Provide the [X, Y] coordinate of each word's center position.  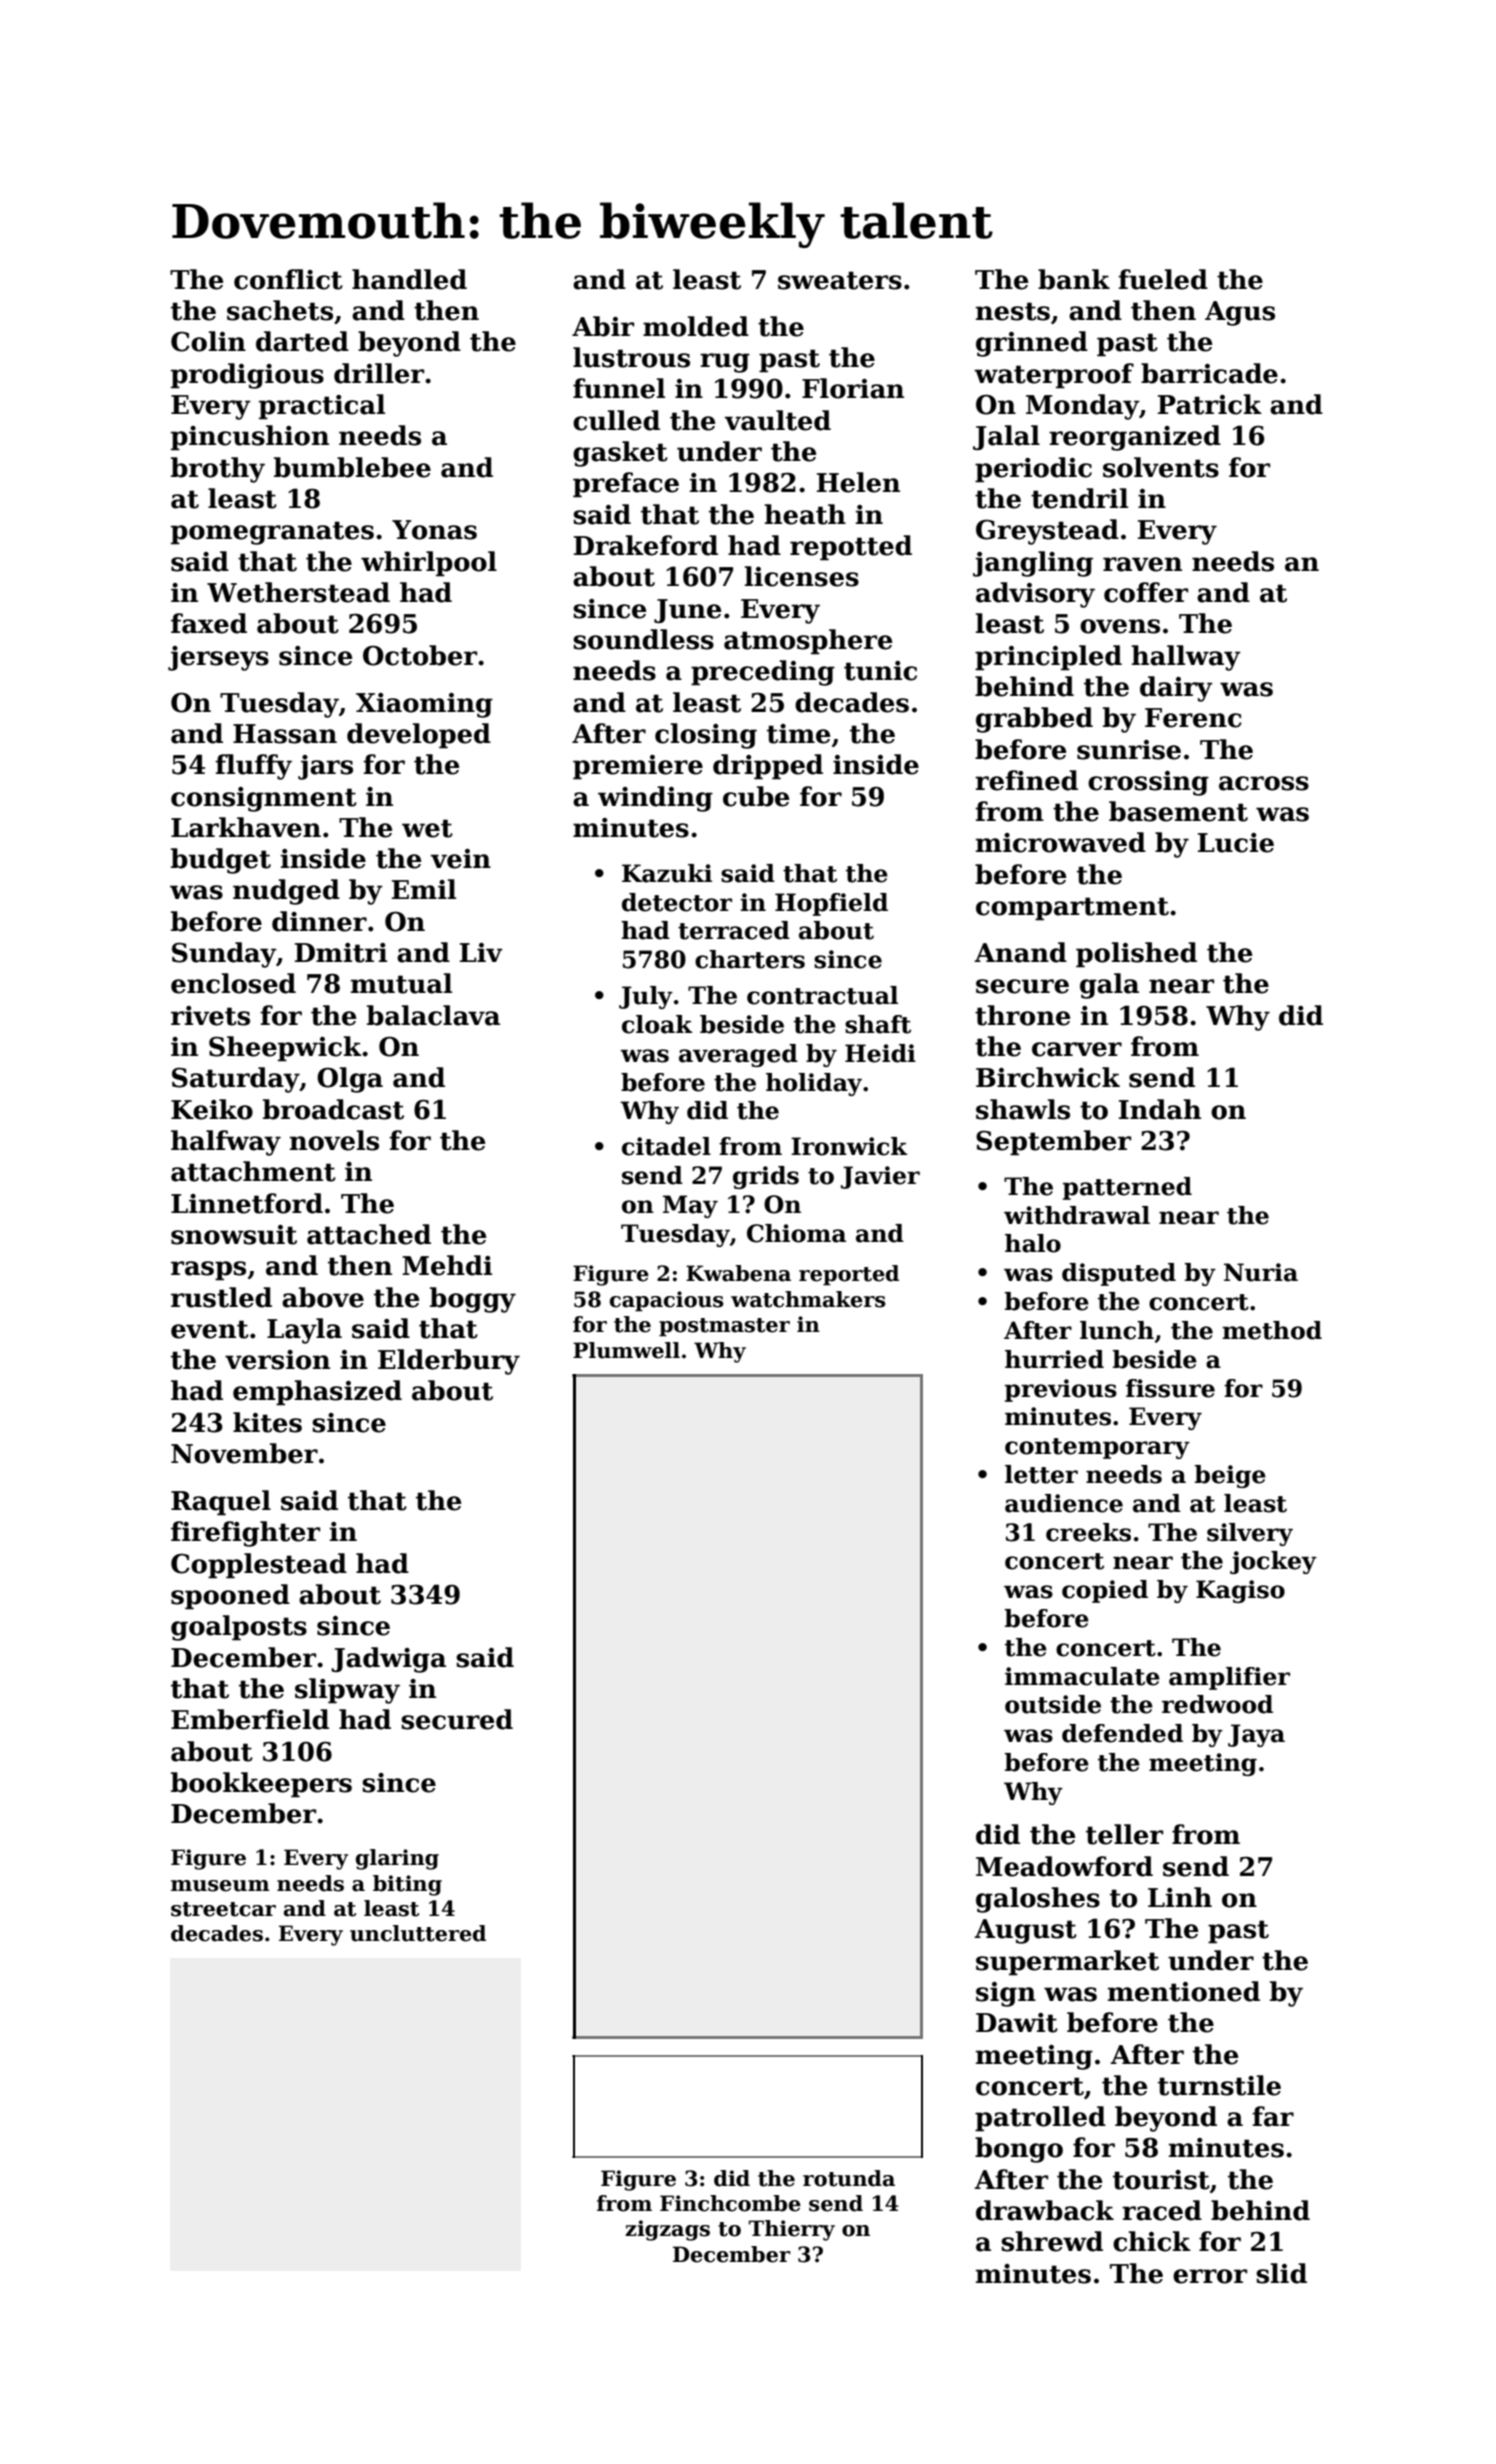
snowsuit [234, 1235]
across [1264, 783]
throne [1022, 1015]
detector [677, 902]
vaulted [778, 420]
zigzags [667, 2230]
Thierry [792, 2230]
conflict [288, 279]
